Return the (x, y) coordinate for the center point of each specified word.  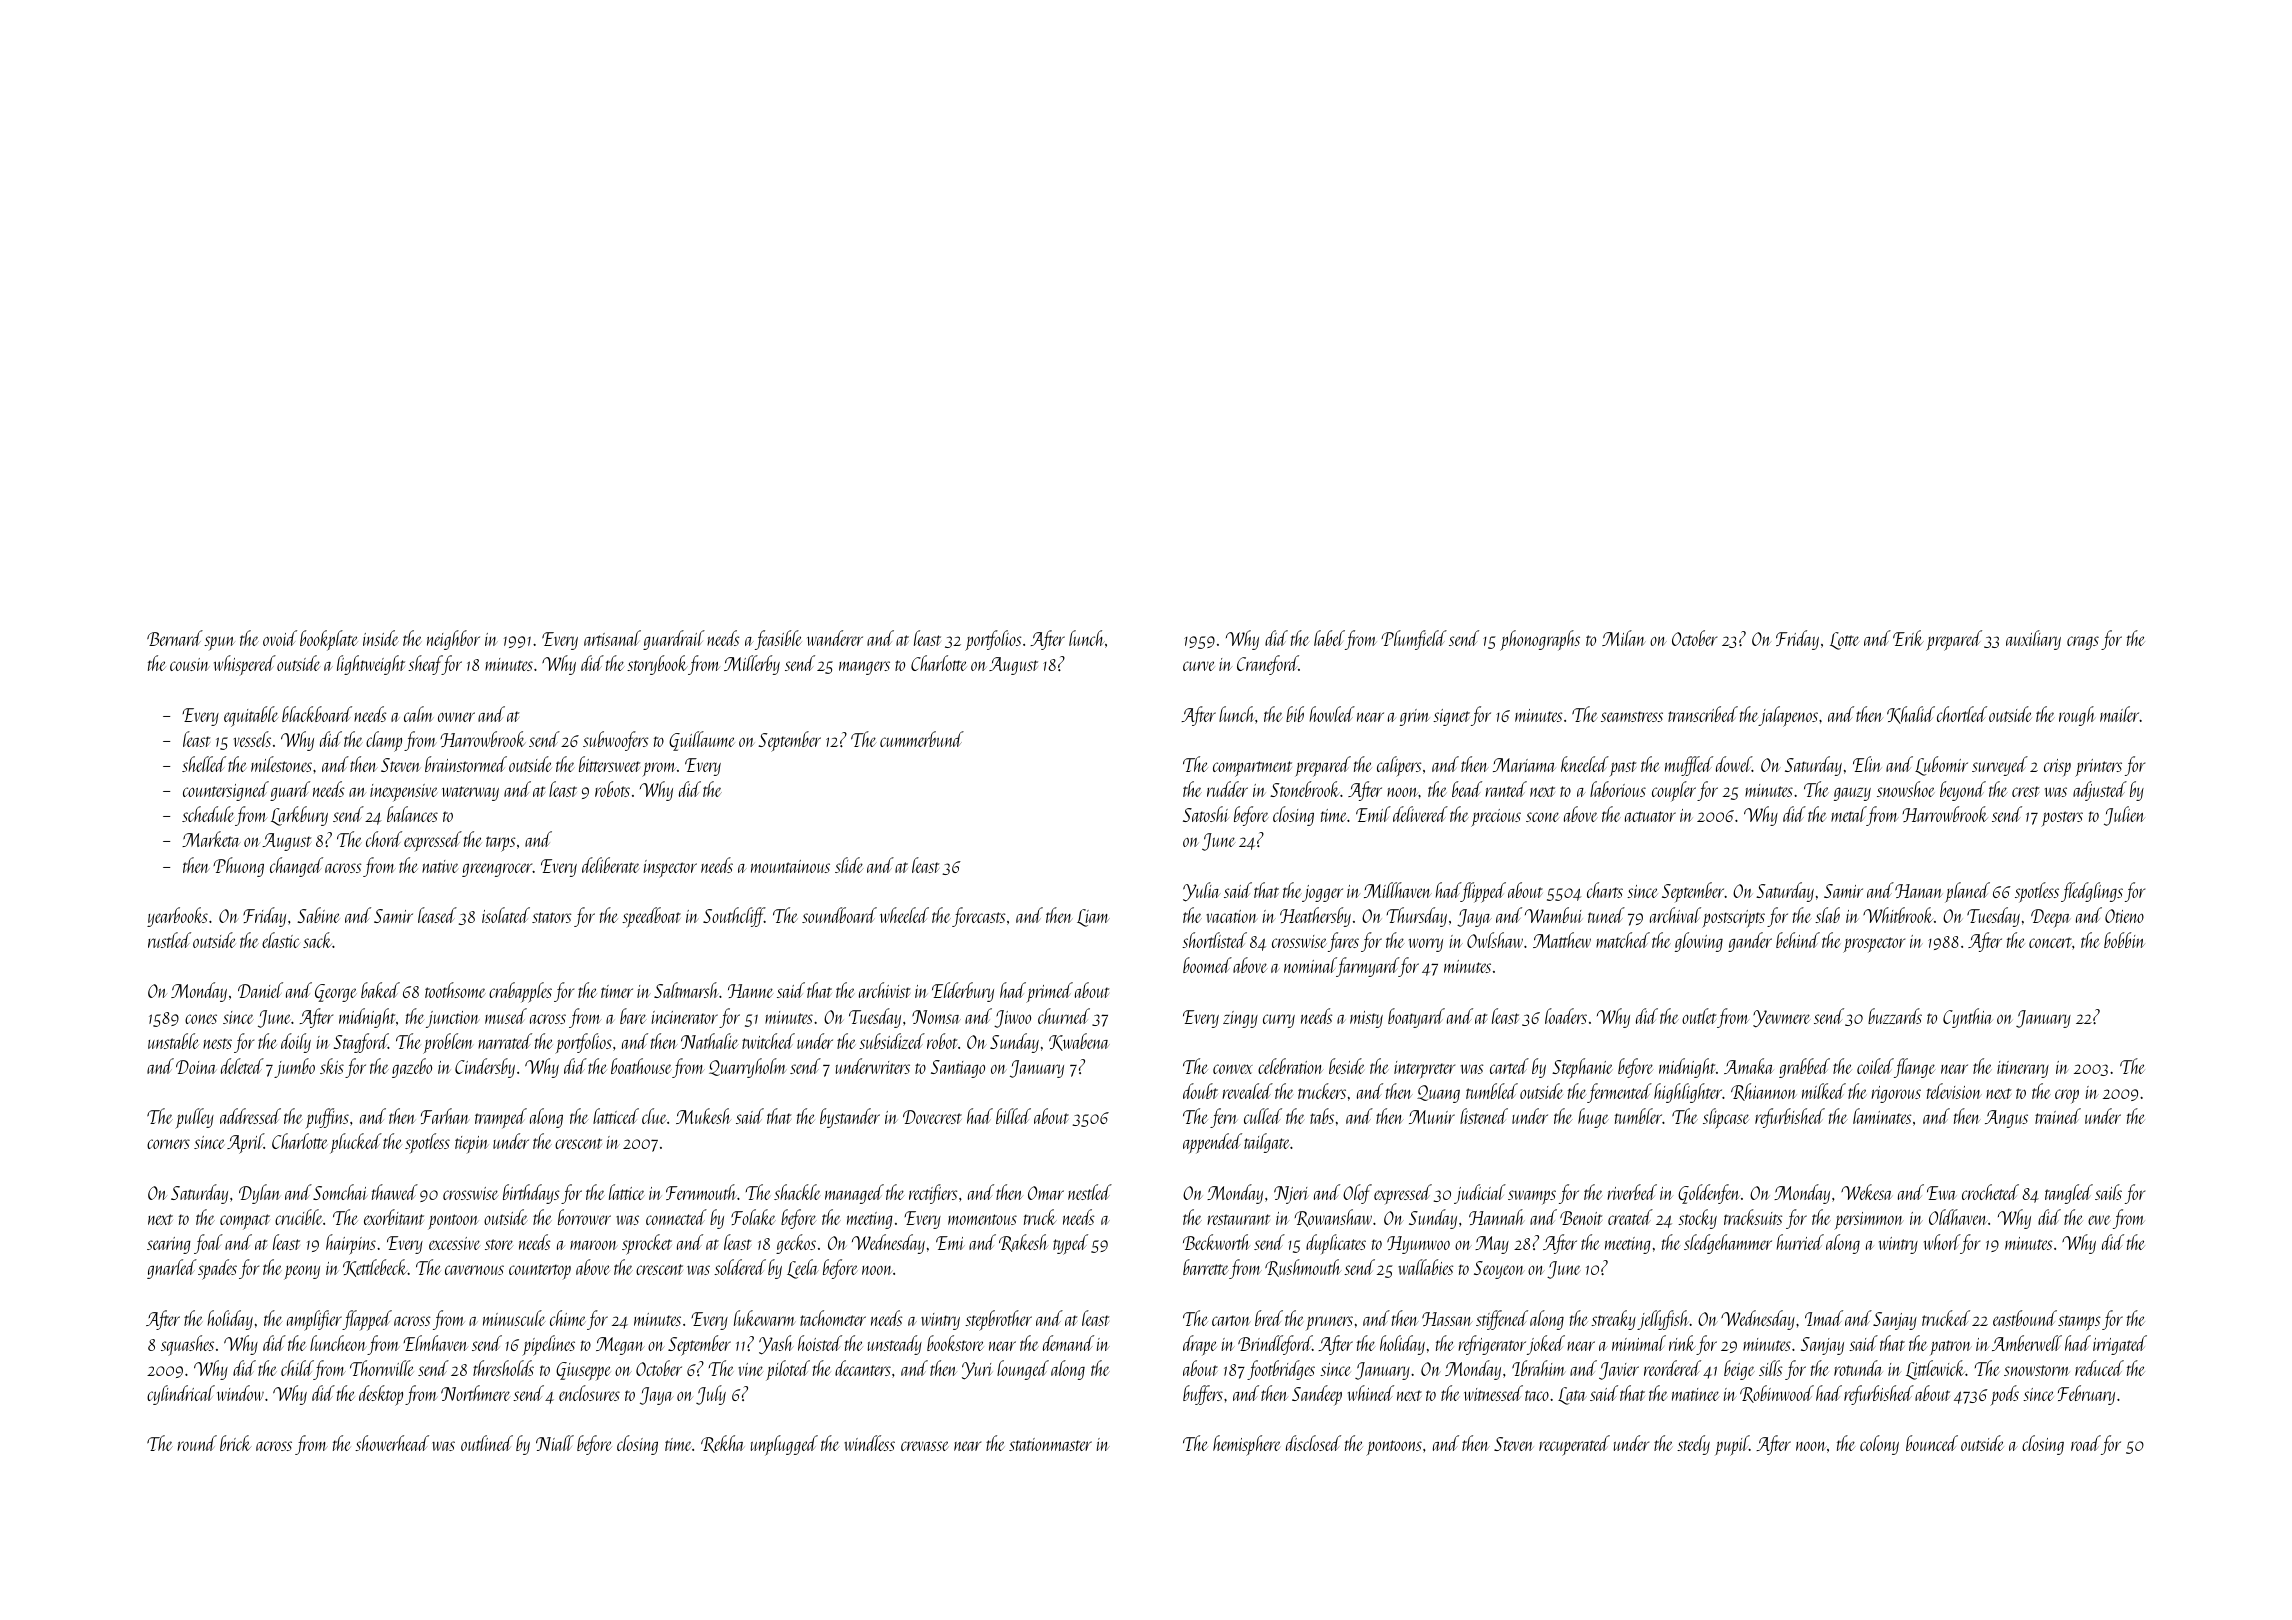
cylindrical (181, 1395)
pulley (194, 1118)
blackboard (317, 714)
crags (2083, 643)
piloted (788, 1370)
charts (1605, 890)
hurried (1800, 1242)
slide (849, 865)
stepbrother (998, 1320)
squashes (187, 1345)
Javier (1619, 1371)
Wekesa (1866, 1192)
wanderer (835, 638)
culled (1263, 1116)
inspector (670, 869)
